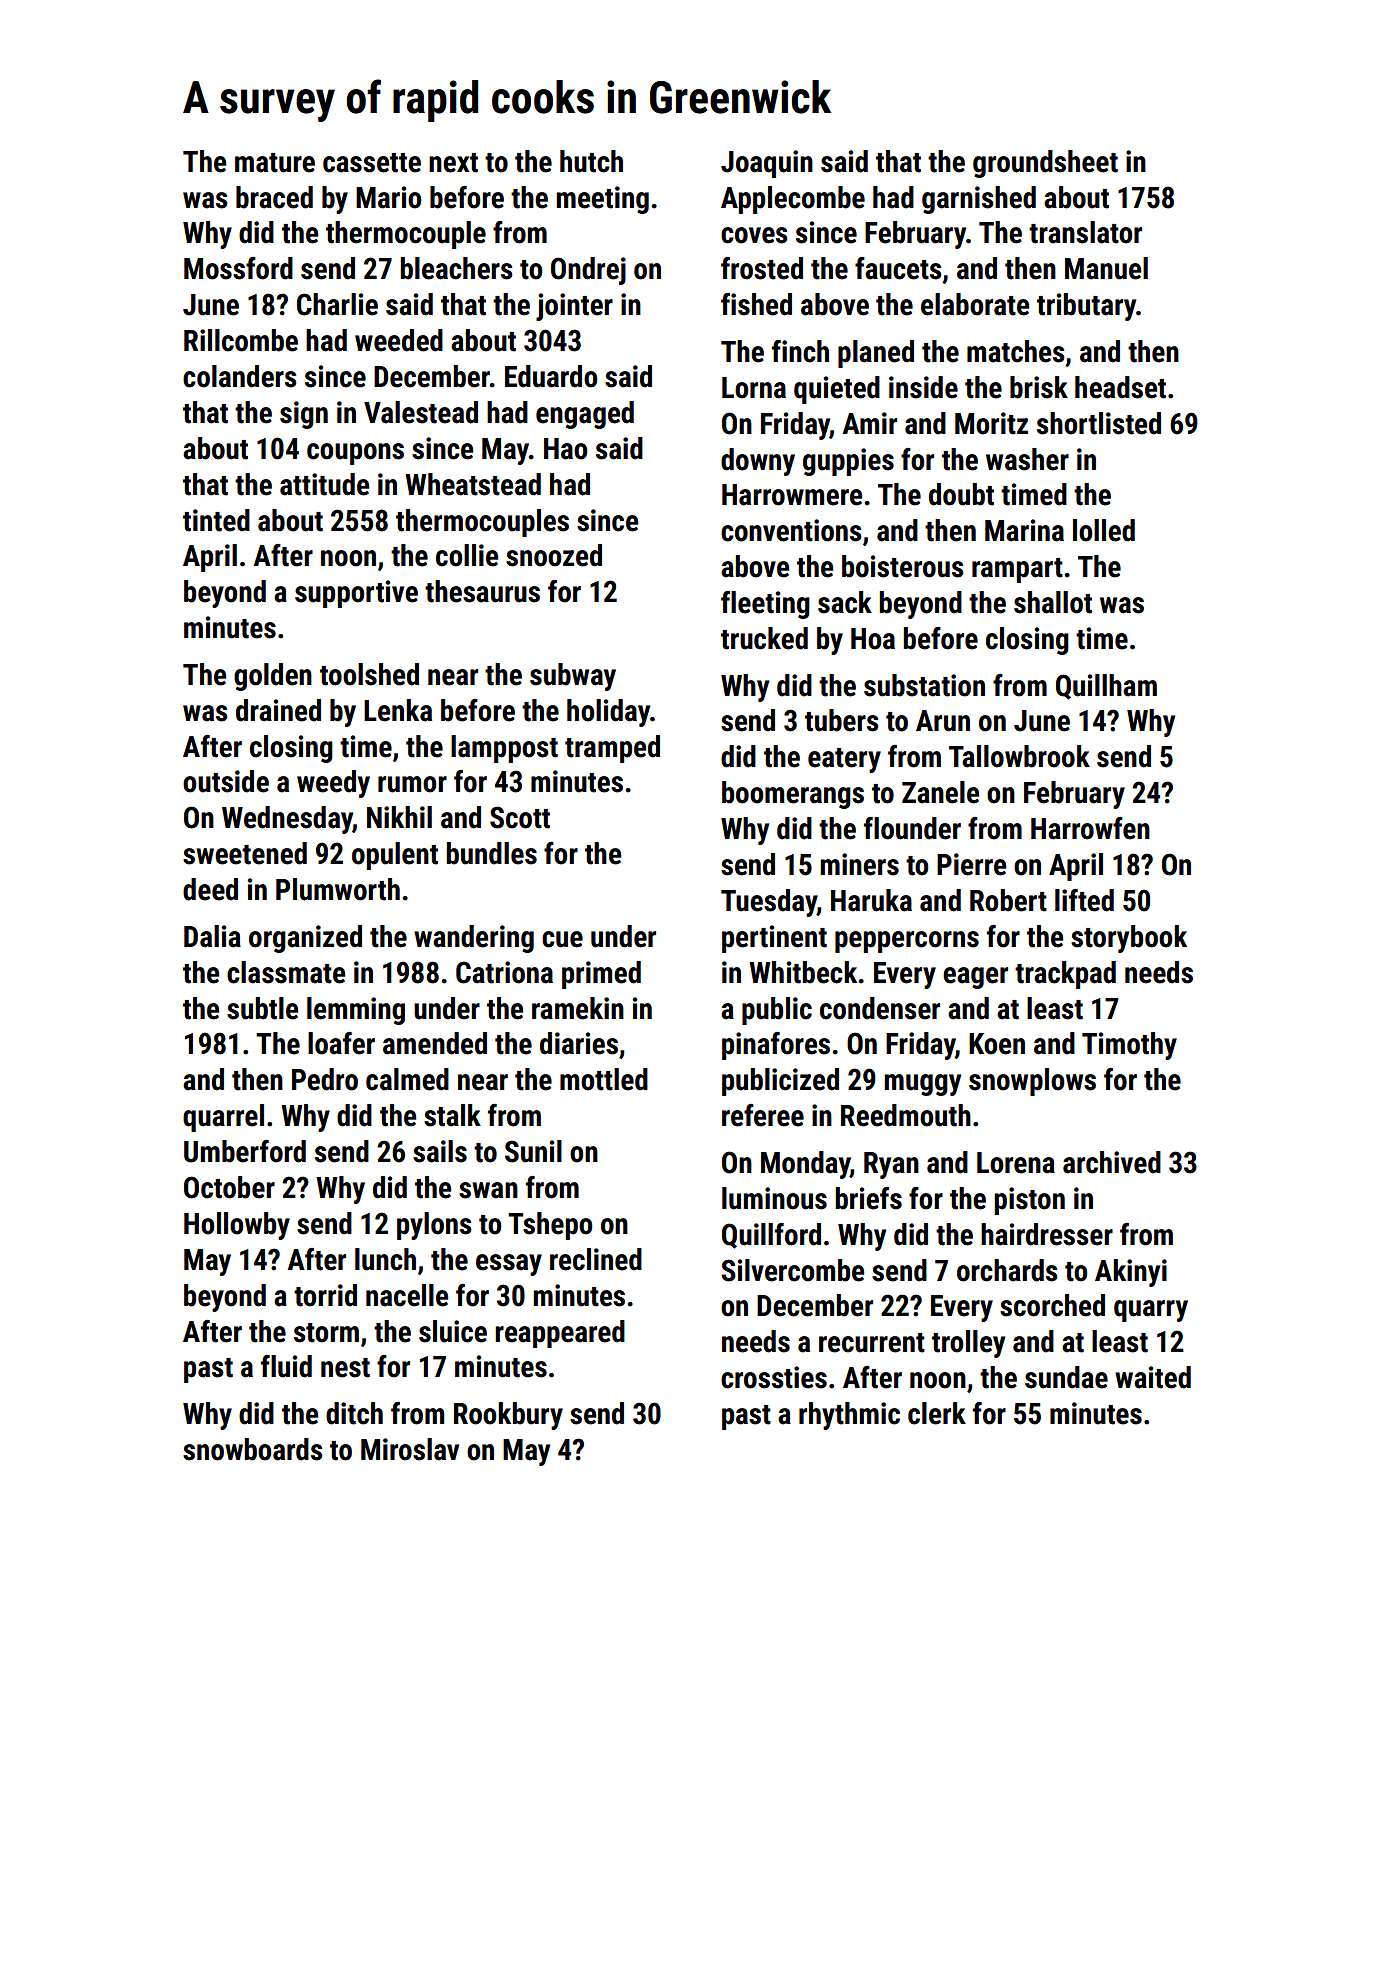 This screenshot has width=1386, height=1969. What do you see at coordinates (286, 1366) in the screenshot?
I see `fluid` at bounding box center [286, 1366].
